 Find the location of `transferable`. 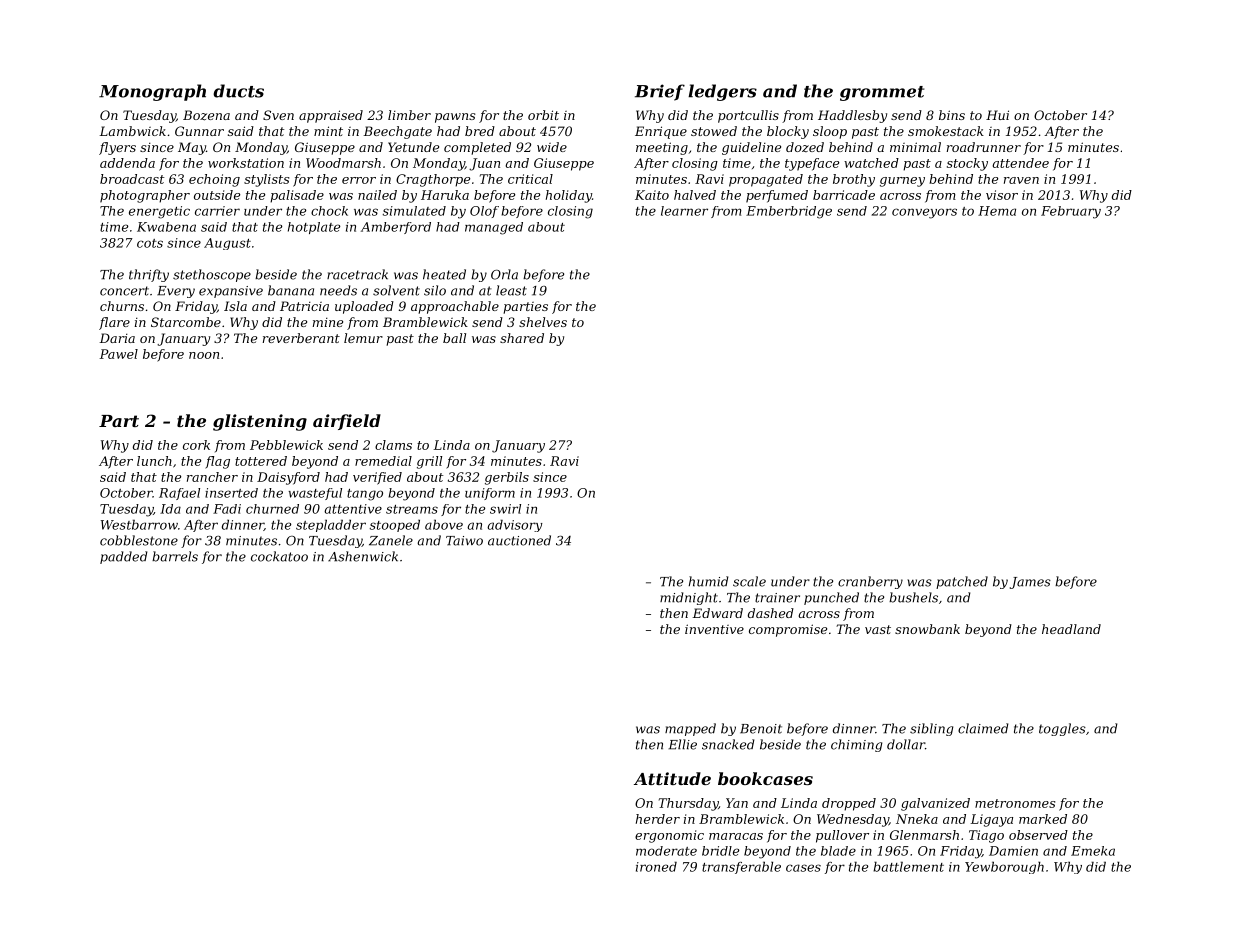

transferable is located at coordinates (741, 867).
